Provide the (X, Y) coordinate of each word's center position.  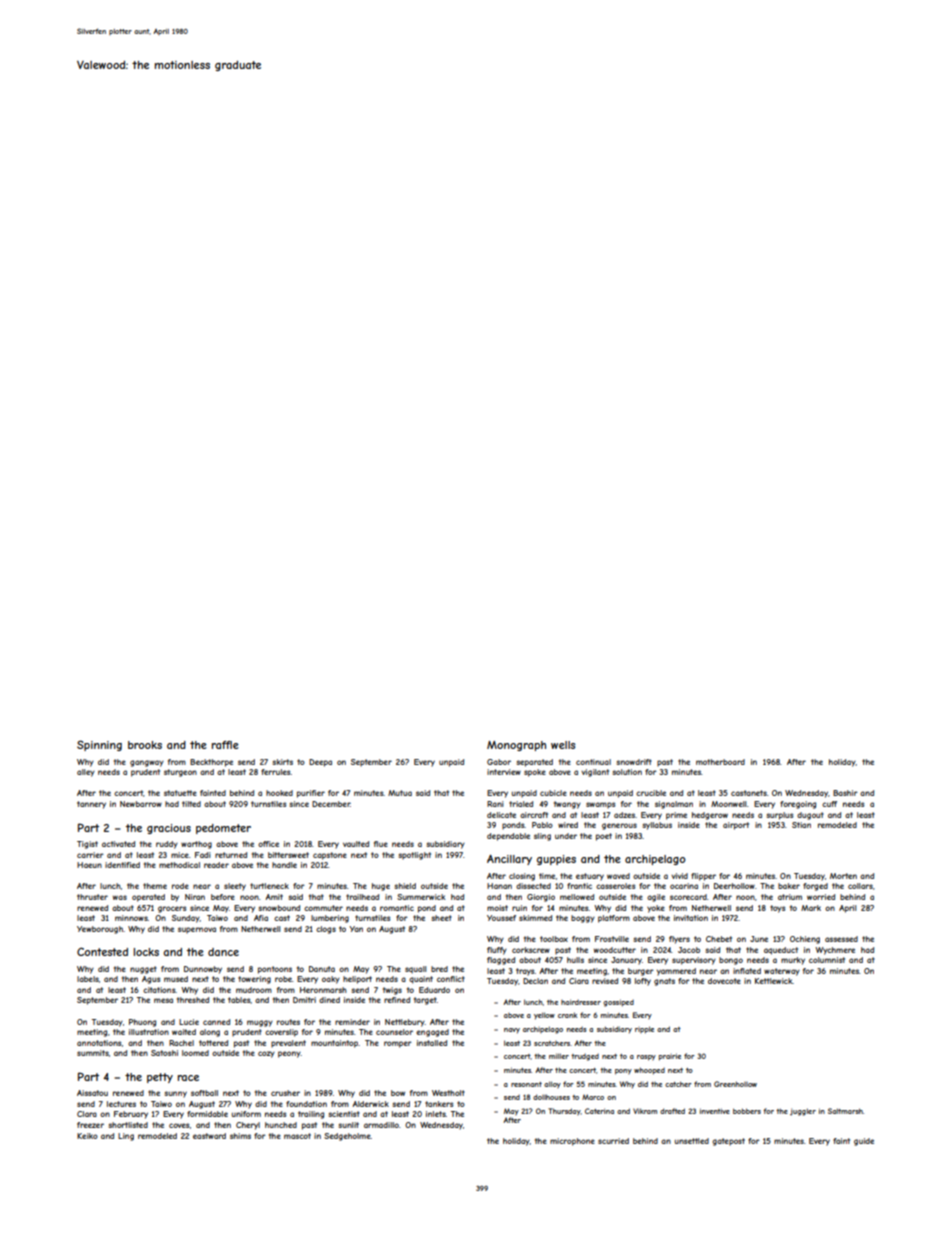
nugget (143, 970)
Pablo (542, 825)
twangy (567, 805)
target (425, 1001)
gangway (147, 763)
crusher (285, 1093)
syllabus (657, 826)
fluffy (497, 951)
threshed (193, 1000)
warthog (196, 845)
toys (777, 909)
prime (676, 816)
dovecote (724, 981)
